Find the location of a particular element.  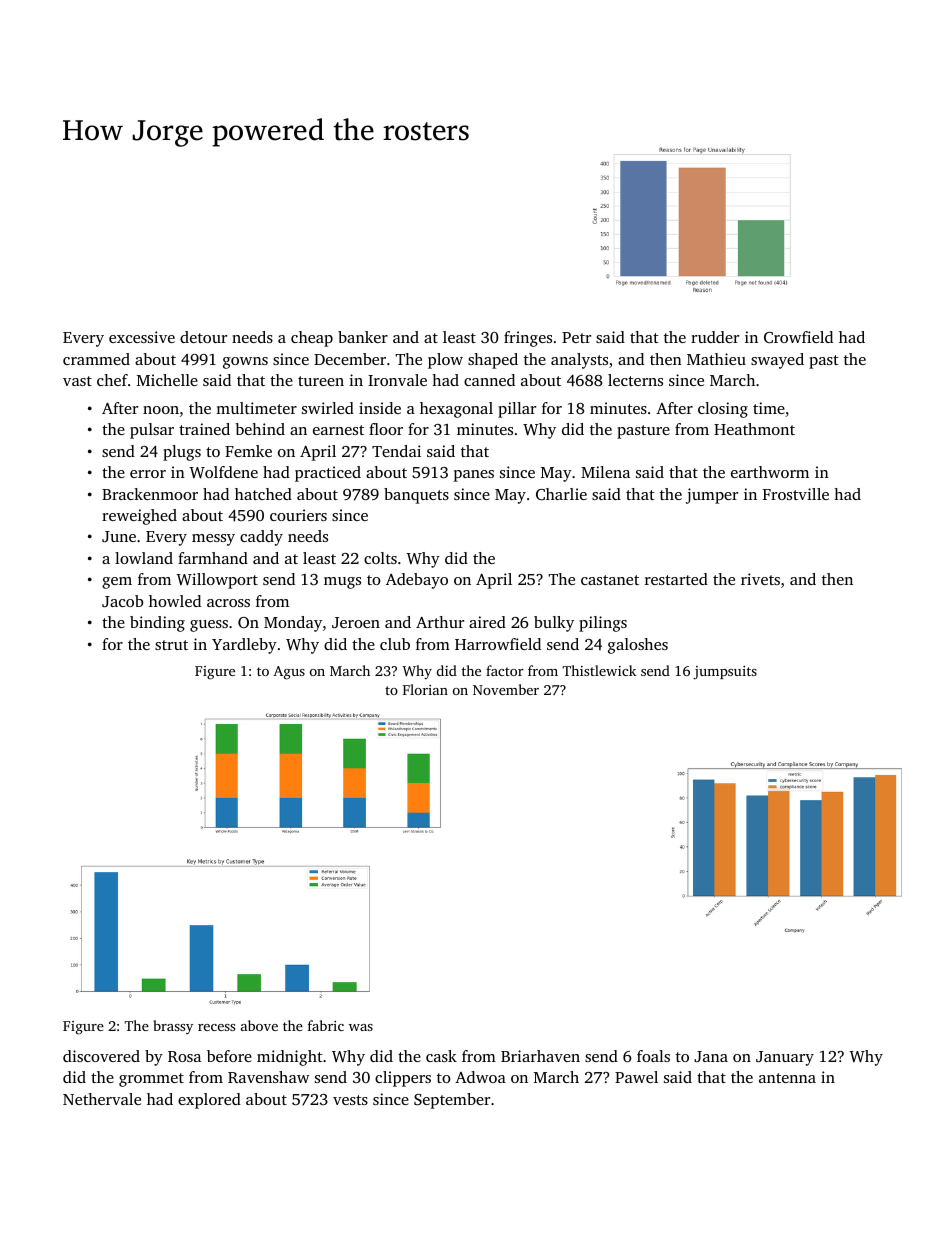

banker is located at coordinates (363, 337).
